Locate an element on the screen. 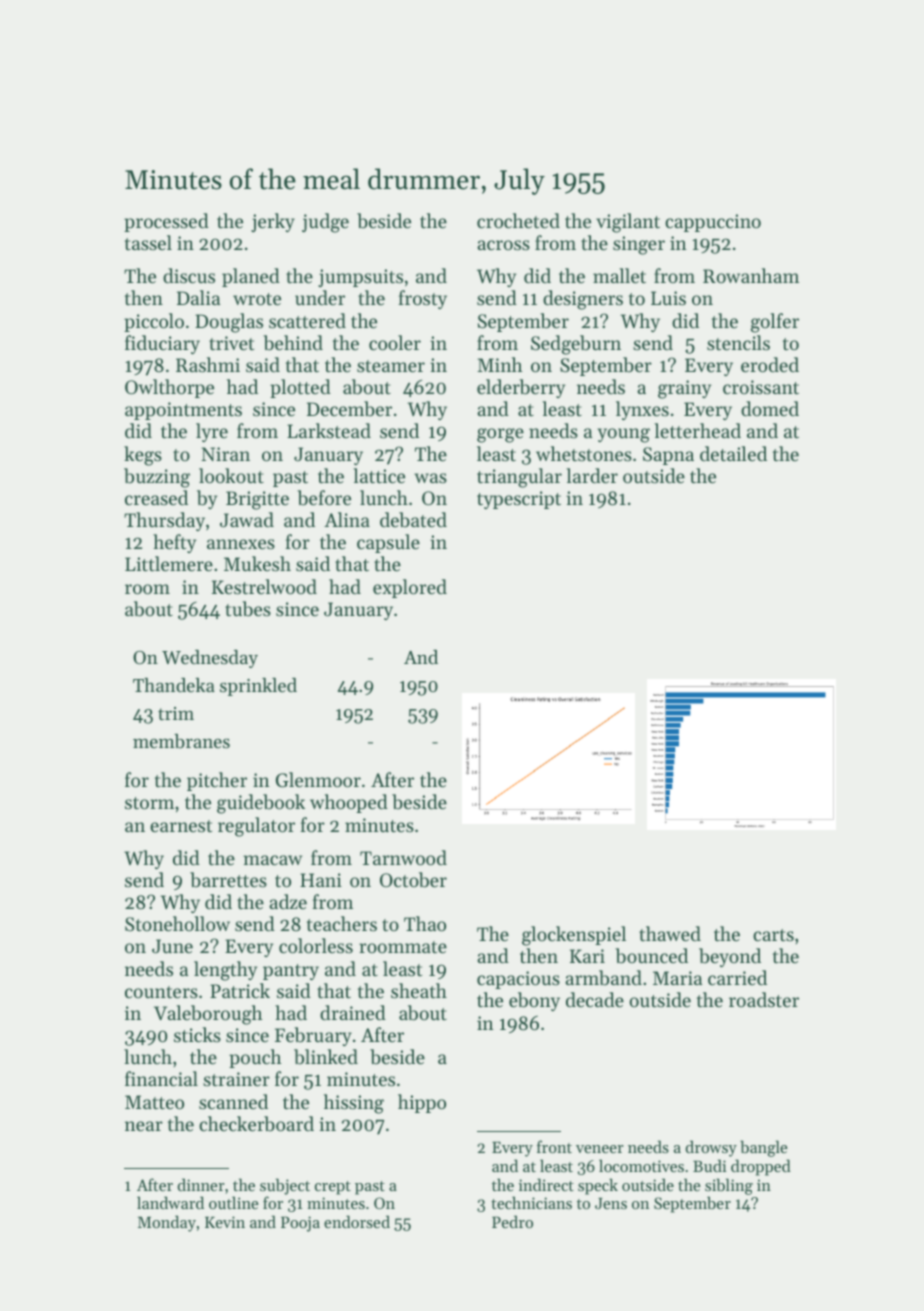 The image size is (924, 1311). Thandeka is located at coordinates (174, 685).
